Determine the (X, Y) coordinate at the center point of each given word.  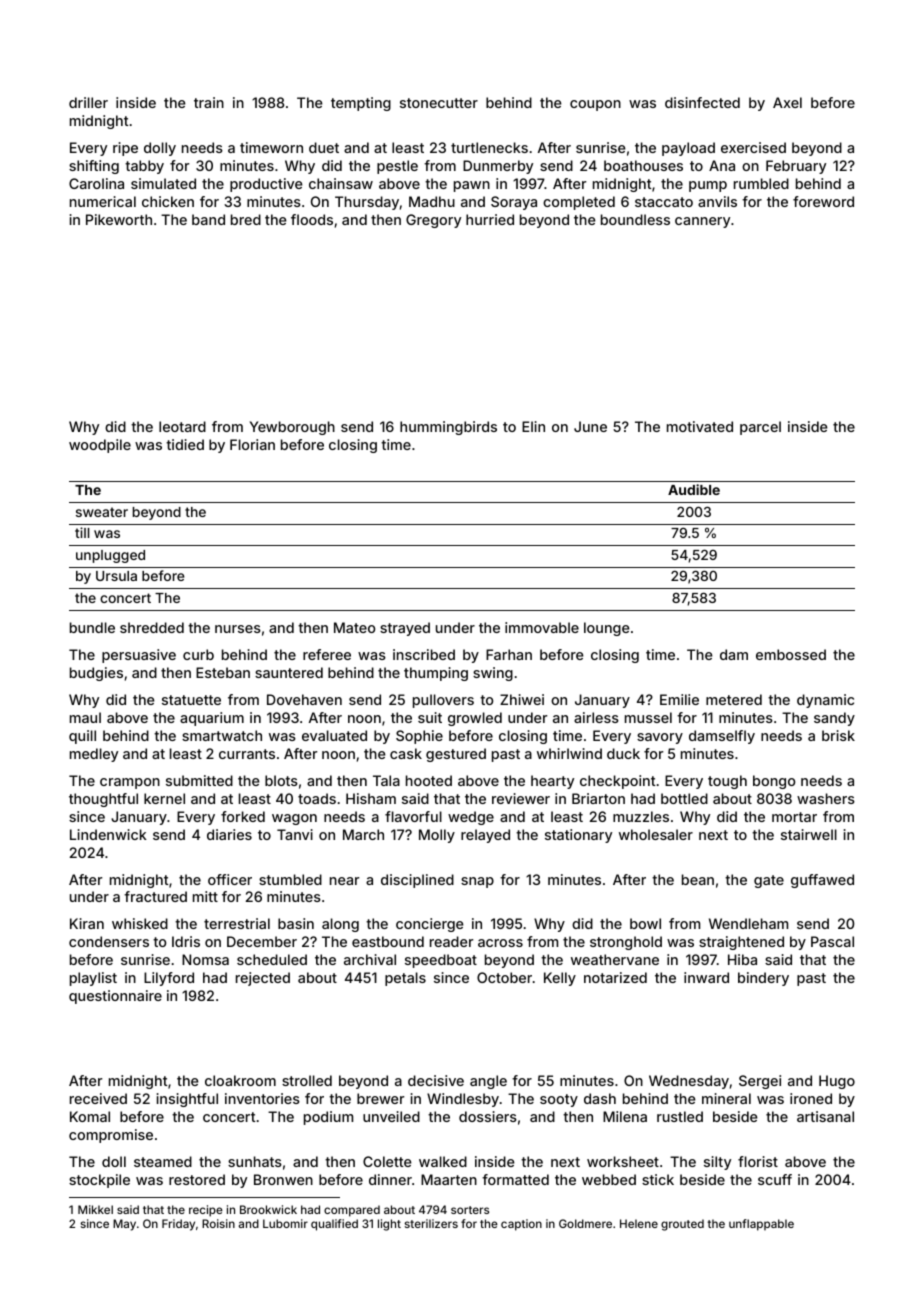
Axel (787, 102)
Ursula (116, 576)
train (209, 102)
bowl (645, 923)
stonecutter (439, 103)
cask (406, 753)
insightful (187, 1100)
